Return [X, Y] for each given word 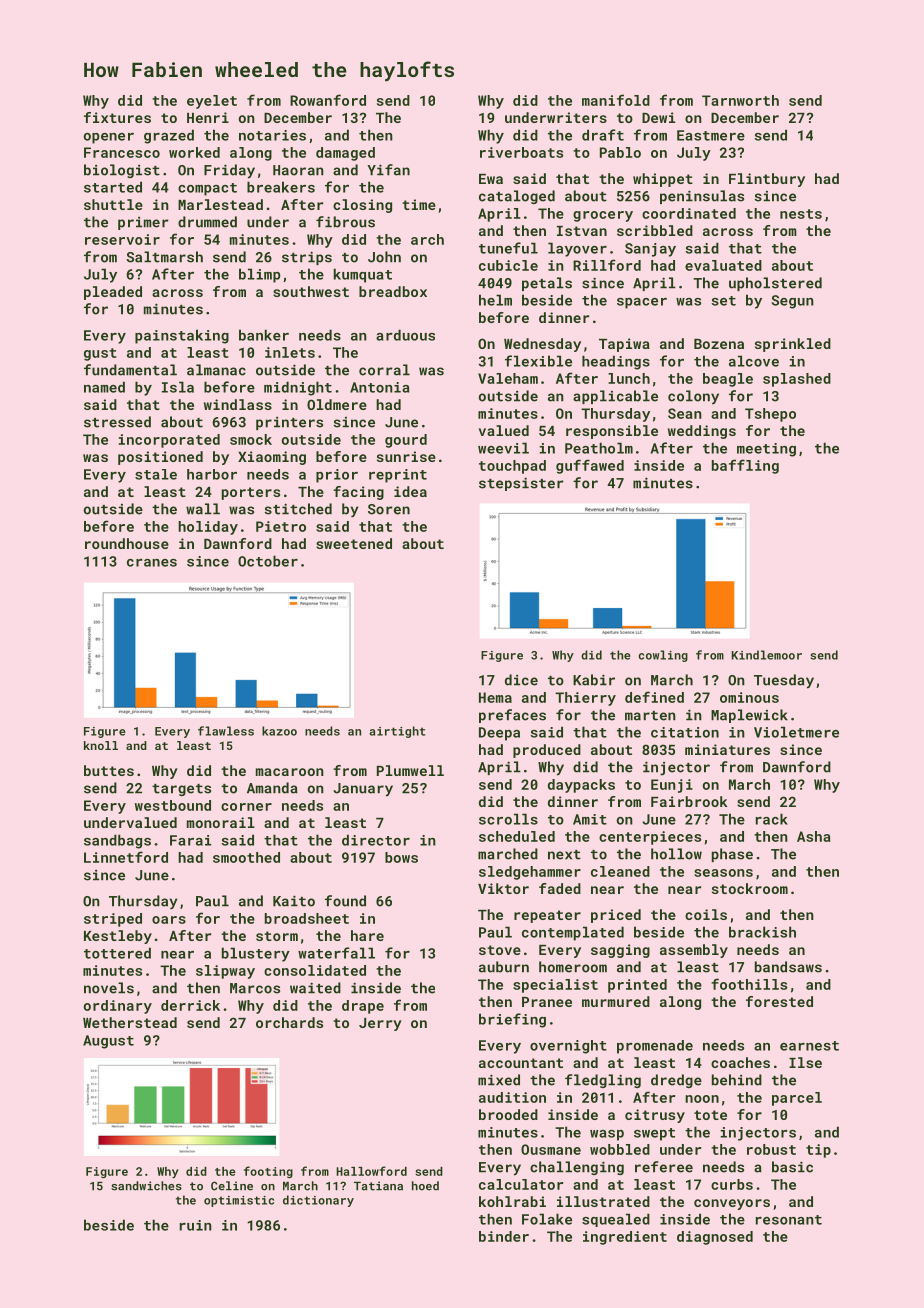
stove [500, 950]
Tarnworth [740, 100]
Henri [208, 117]
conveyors [732, 1204]
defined [654, 697]
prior [337, 476]
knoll [101, 745]
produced [547, 751]
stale [156, 474]
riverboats [521, 152]
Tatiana [378, 1186]
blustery [256, 954]
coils [706, 914]
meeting [766, 450]
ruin [196, 1225]
